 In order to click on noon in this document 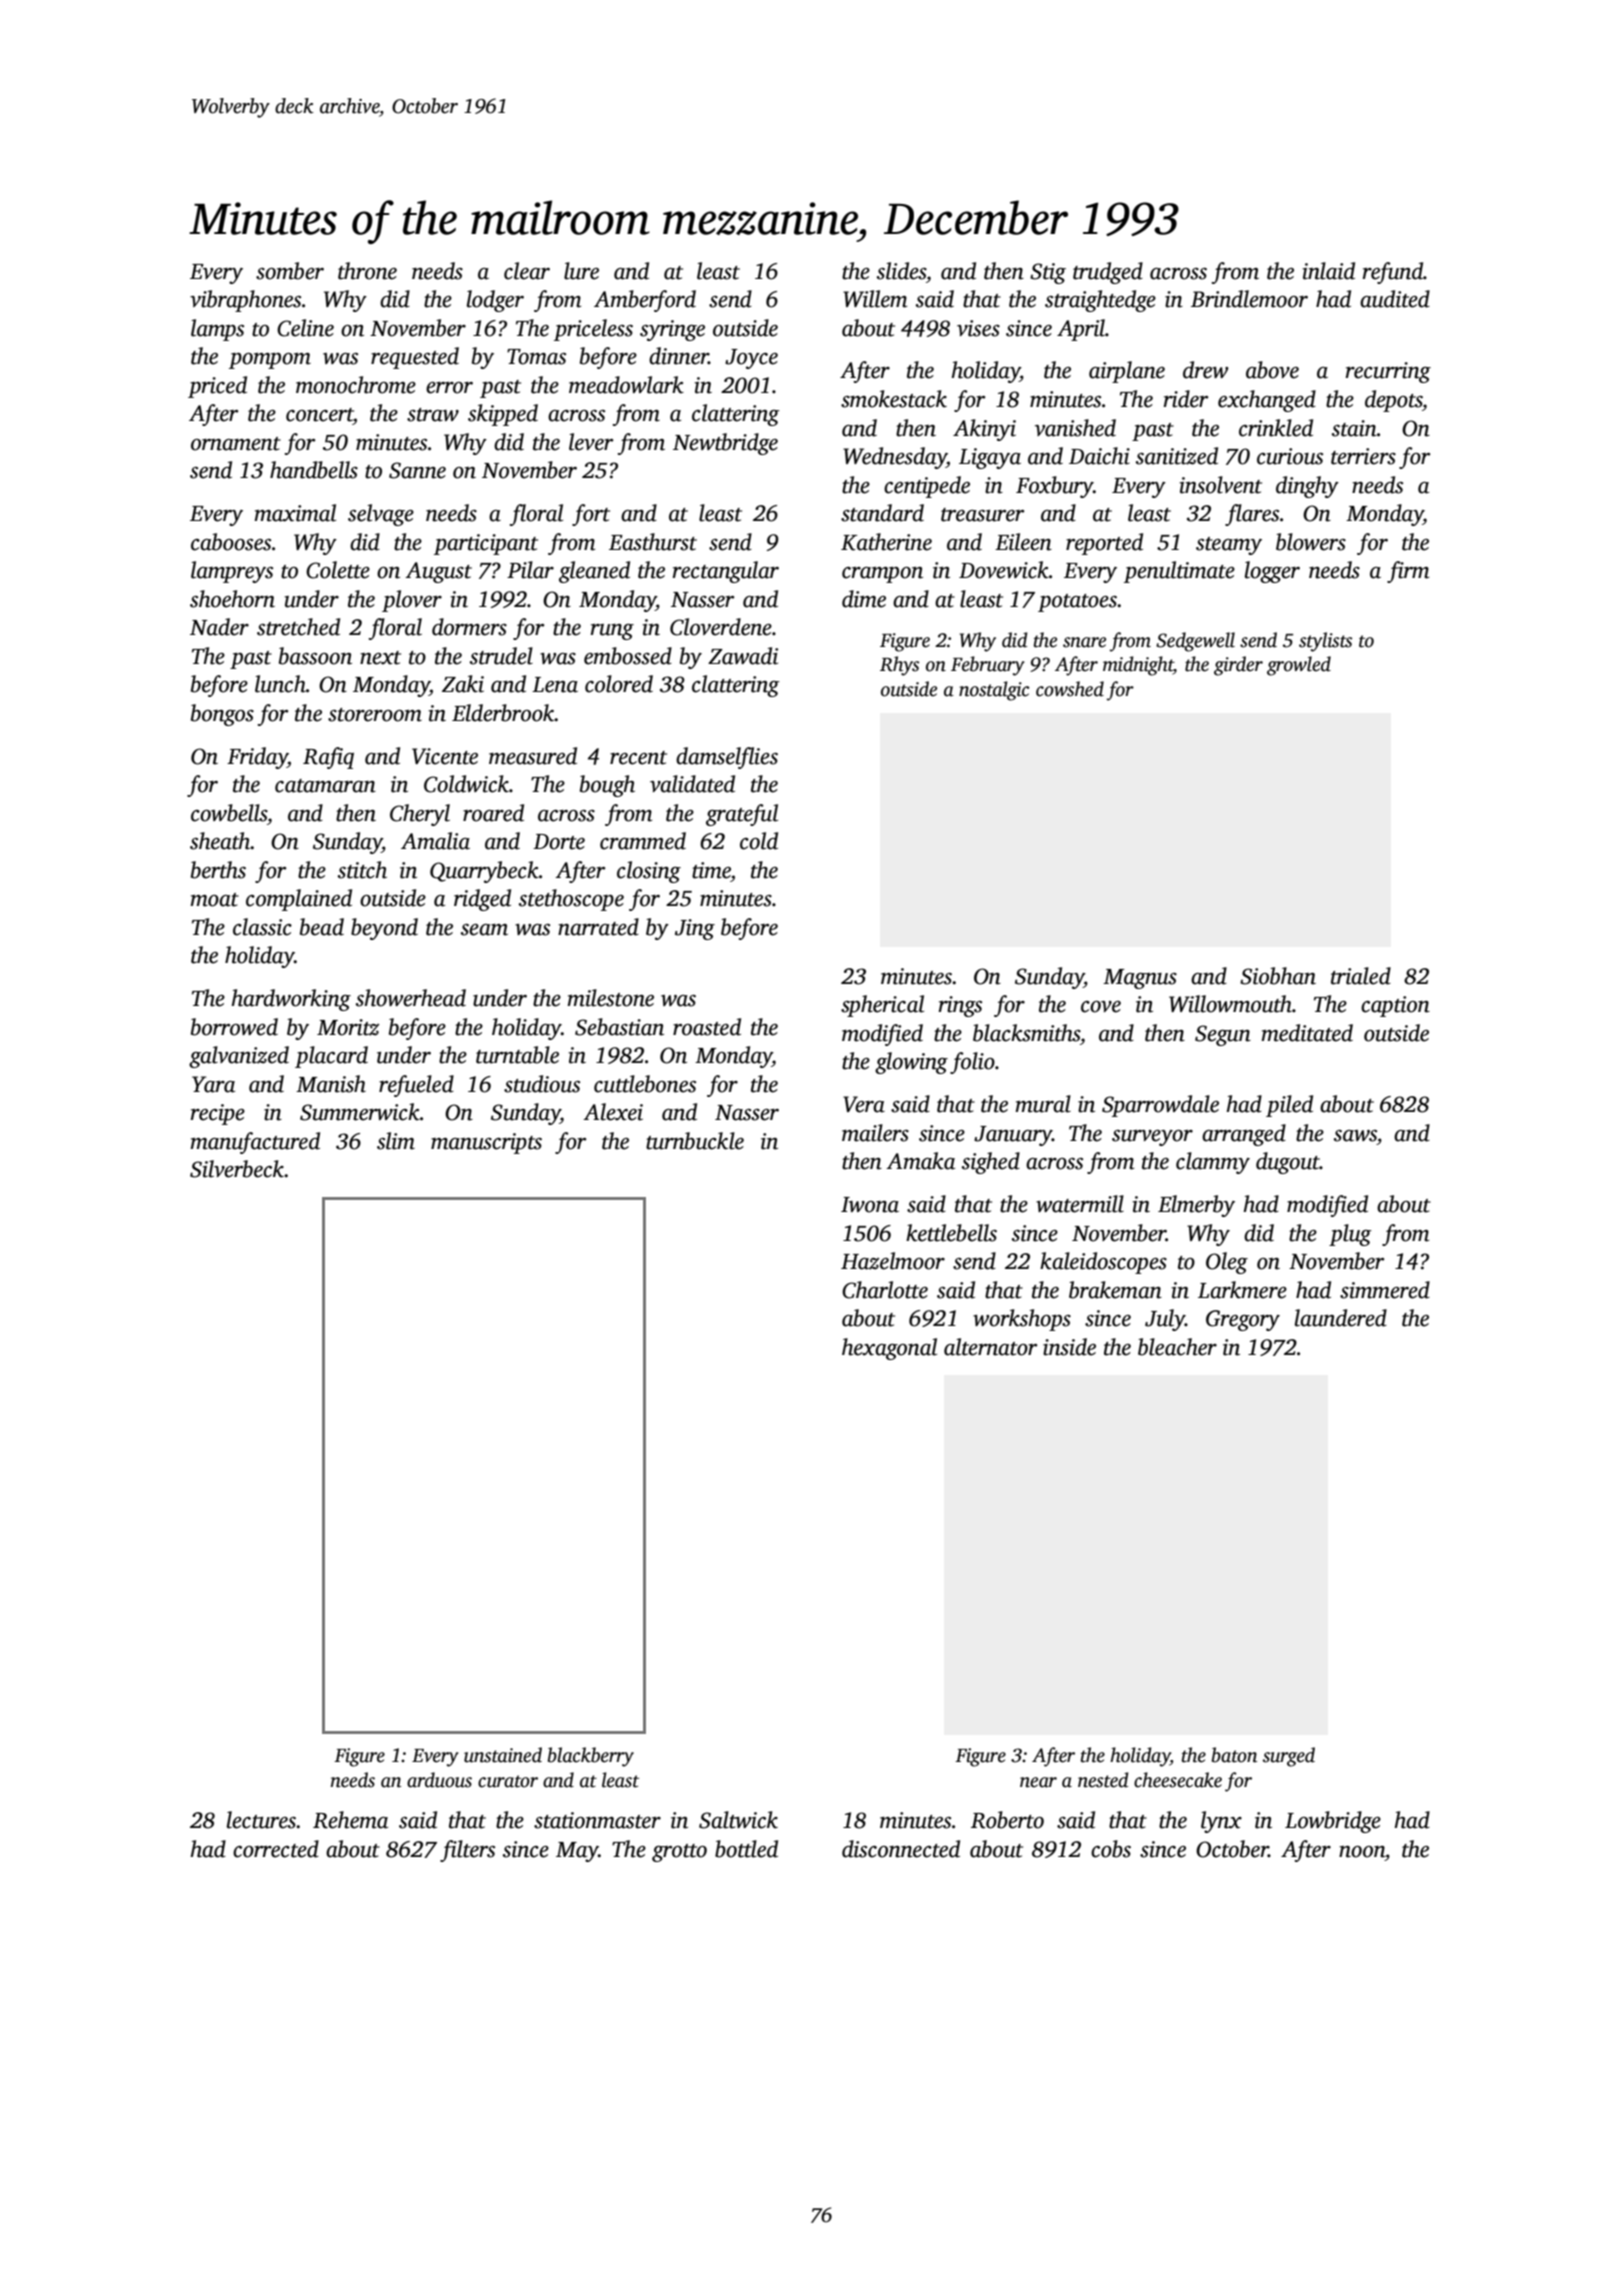, I will do `click(1362, 1852)`.
